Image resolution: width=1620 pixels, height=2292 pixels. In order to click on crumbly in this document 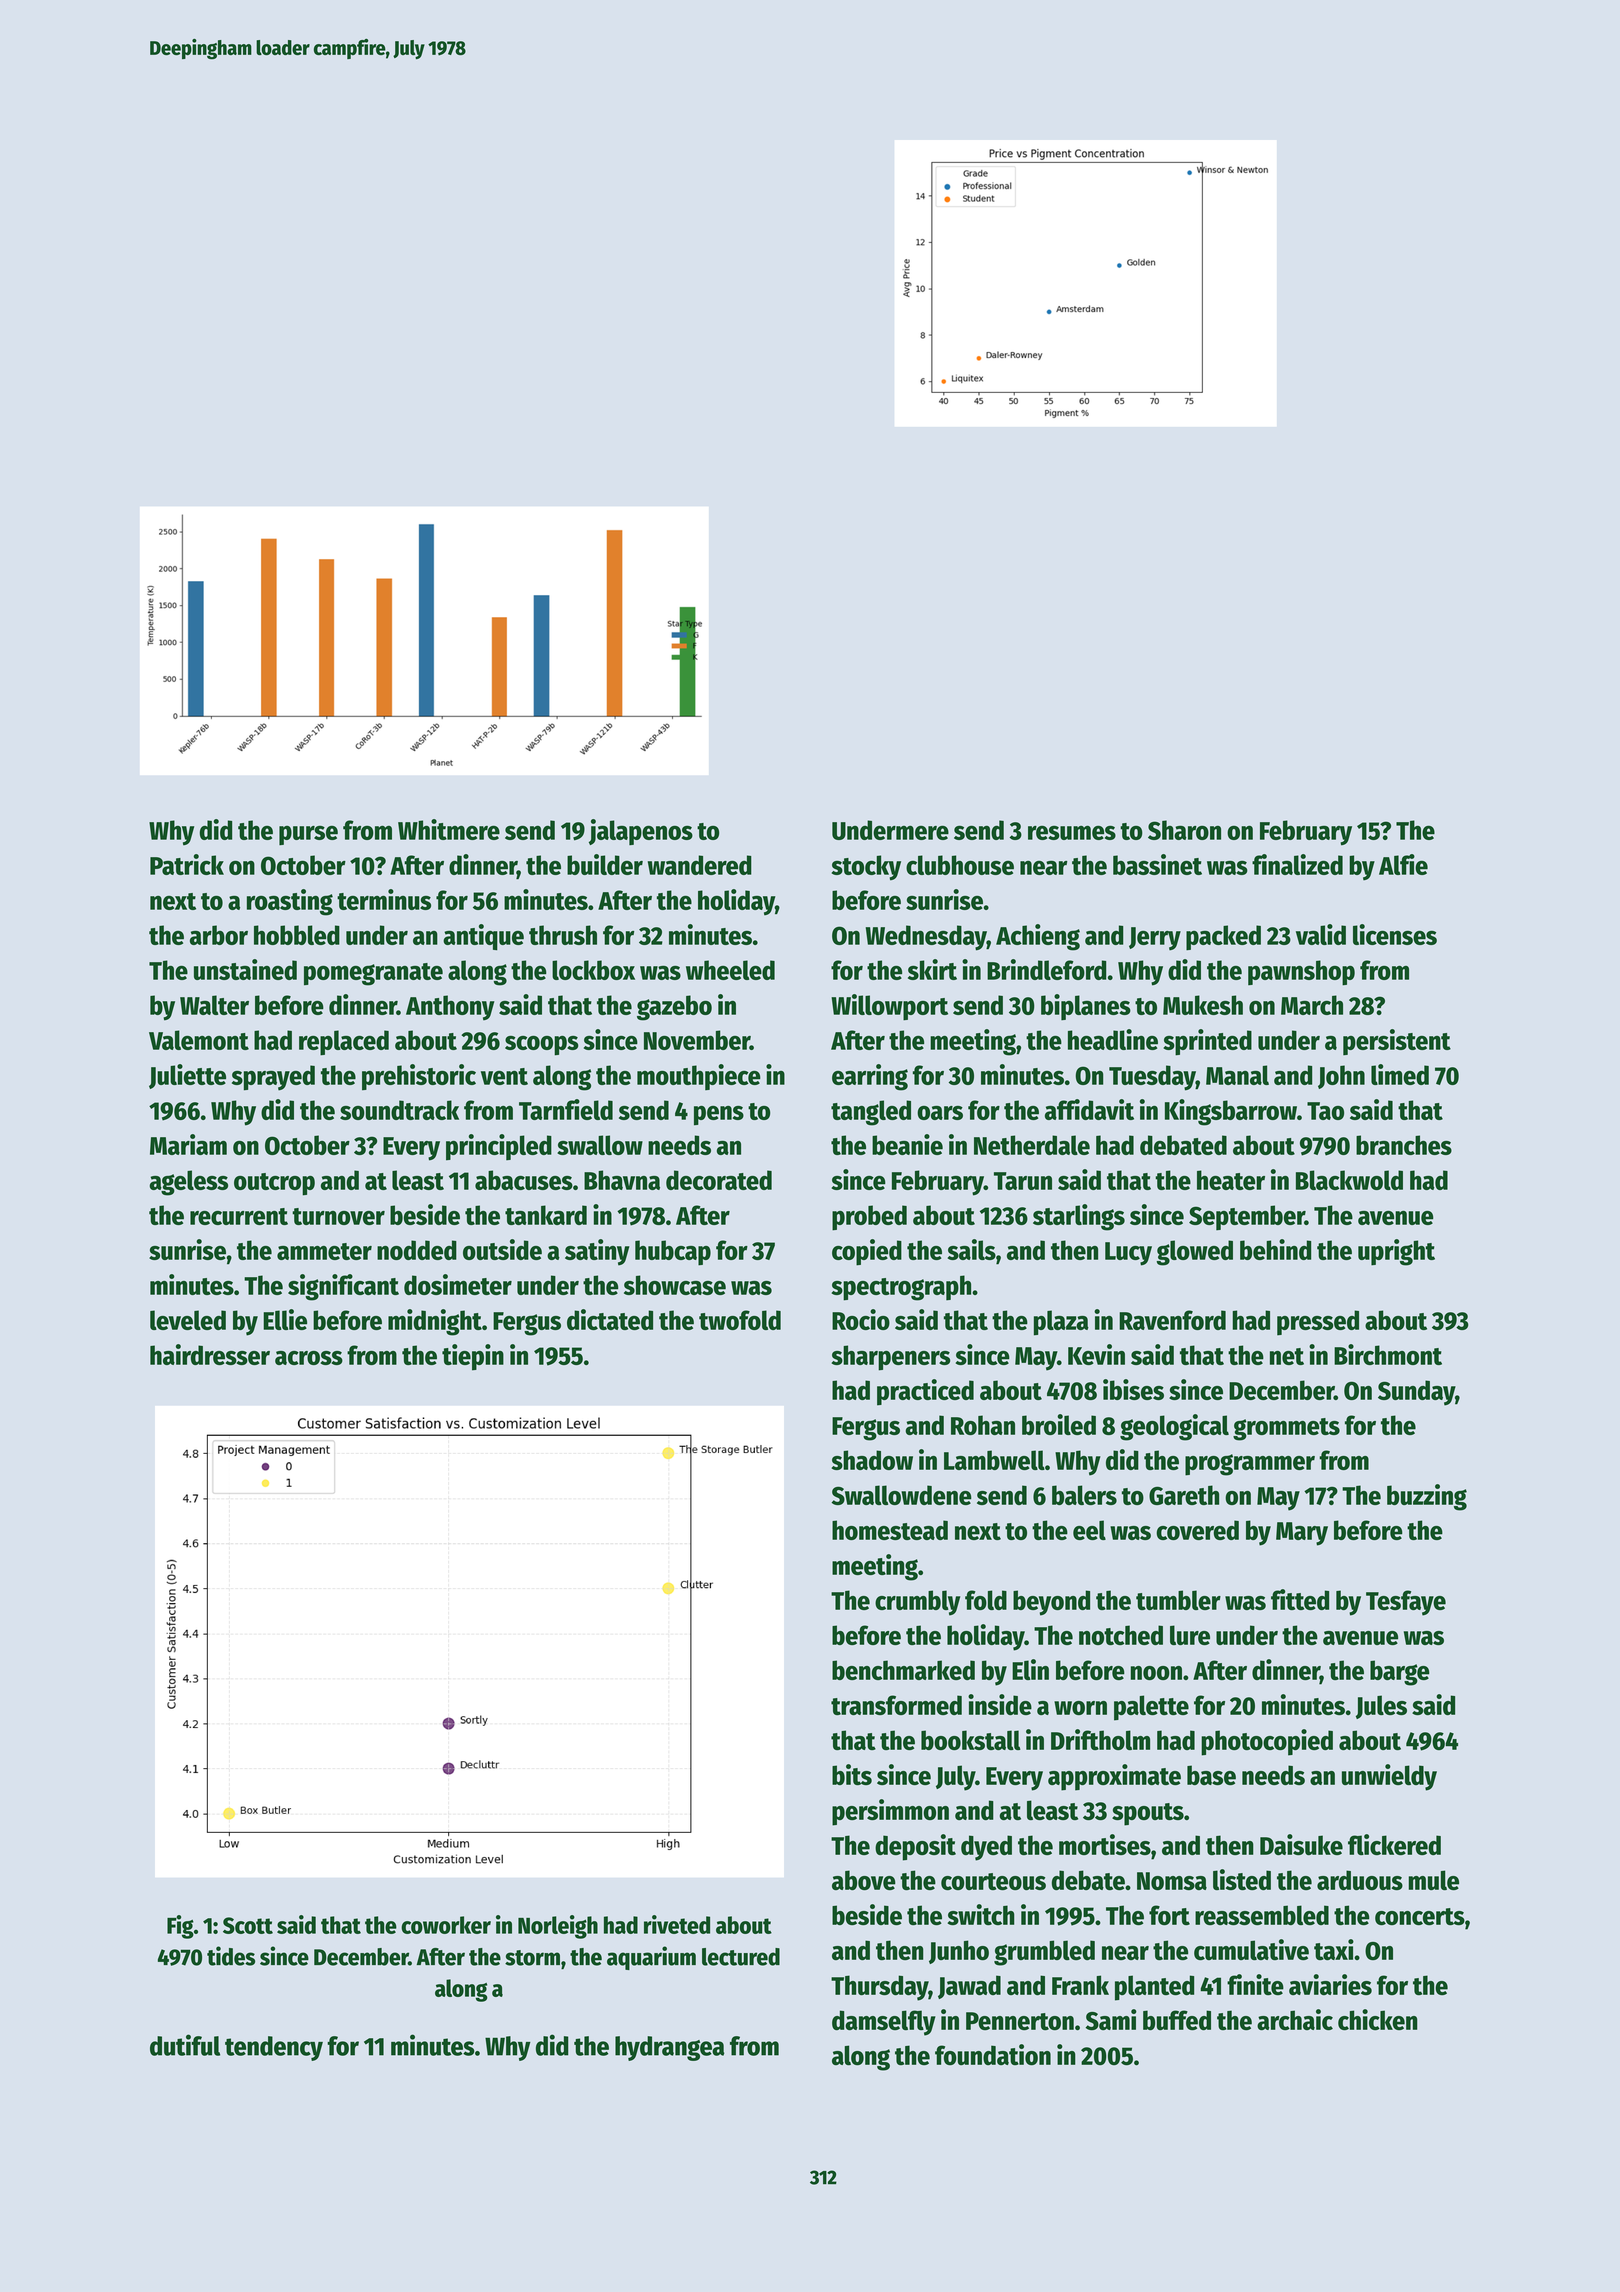, I will do `click(917, 1603)`.
